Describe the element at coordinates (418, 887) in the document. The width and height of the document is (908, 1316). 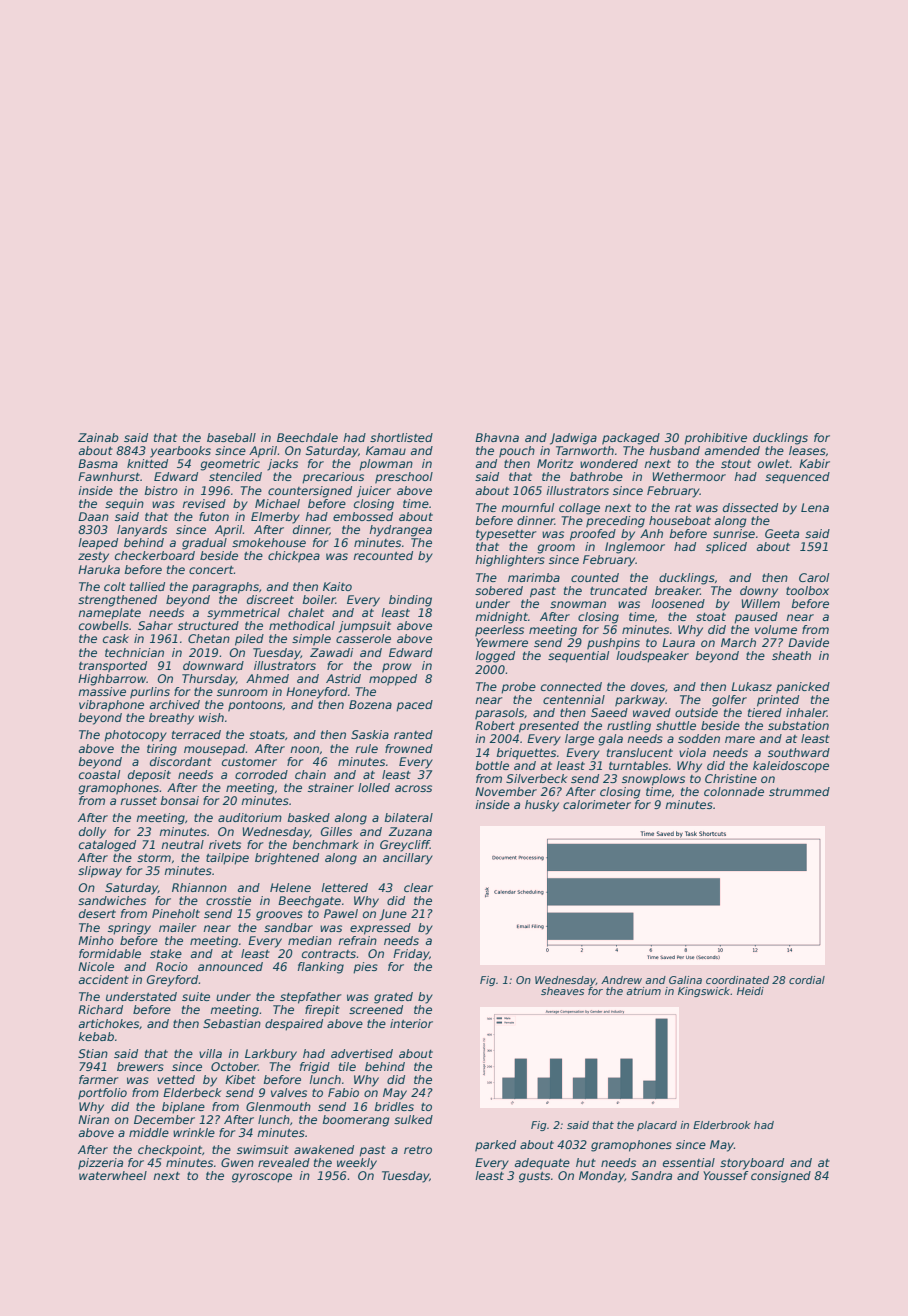
I see `clear` at that location.
